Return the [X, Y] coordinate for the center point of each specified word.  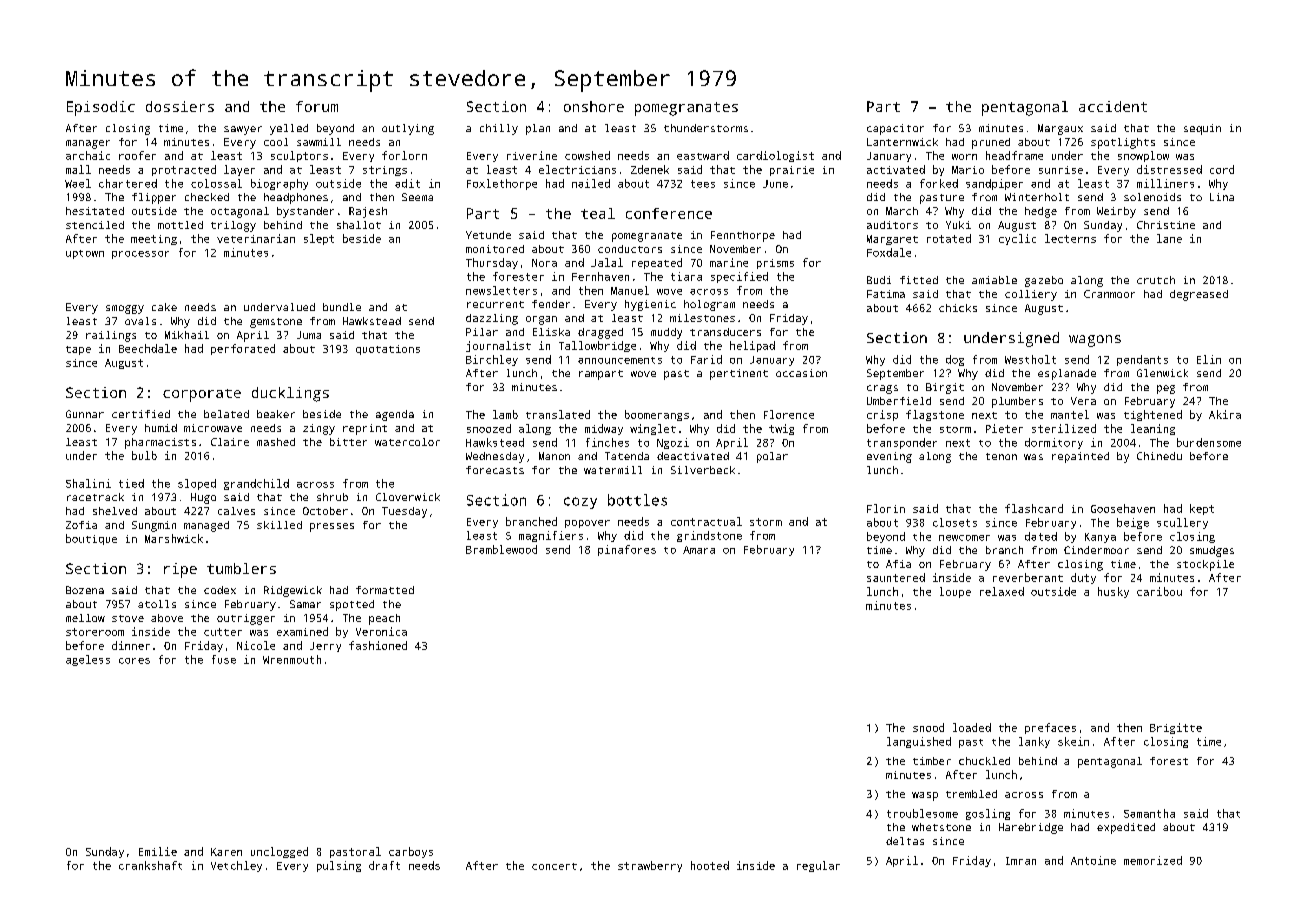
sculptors [299, 156]
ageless [88, 660]
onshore [594, 106]
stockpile [1205, 565]
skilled [279, 525]
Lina [1222, 197]
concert [554, 866]
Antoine [1093, 860]
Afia [898, 564]
